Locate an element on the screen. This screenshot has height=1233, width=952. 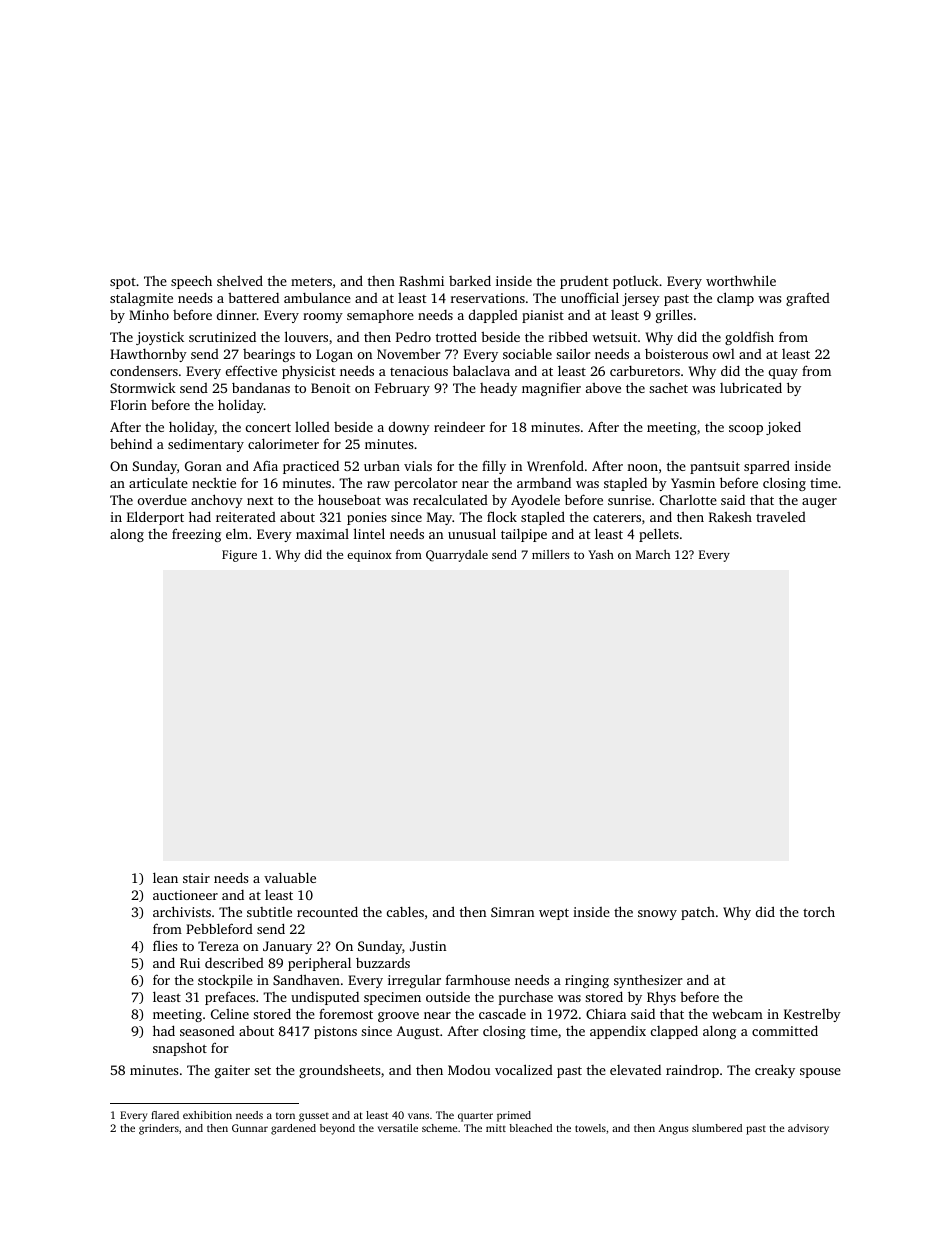
sachet is located at coordinates (668, 387).
